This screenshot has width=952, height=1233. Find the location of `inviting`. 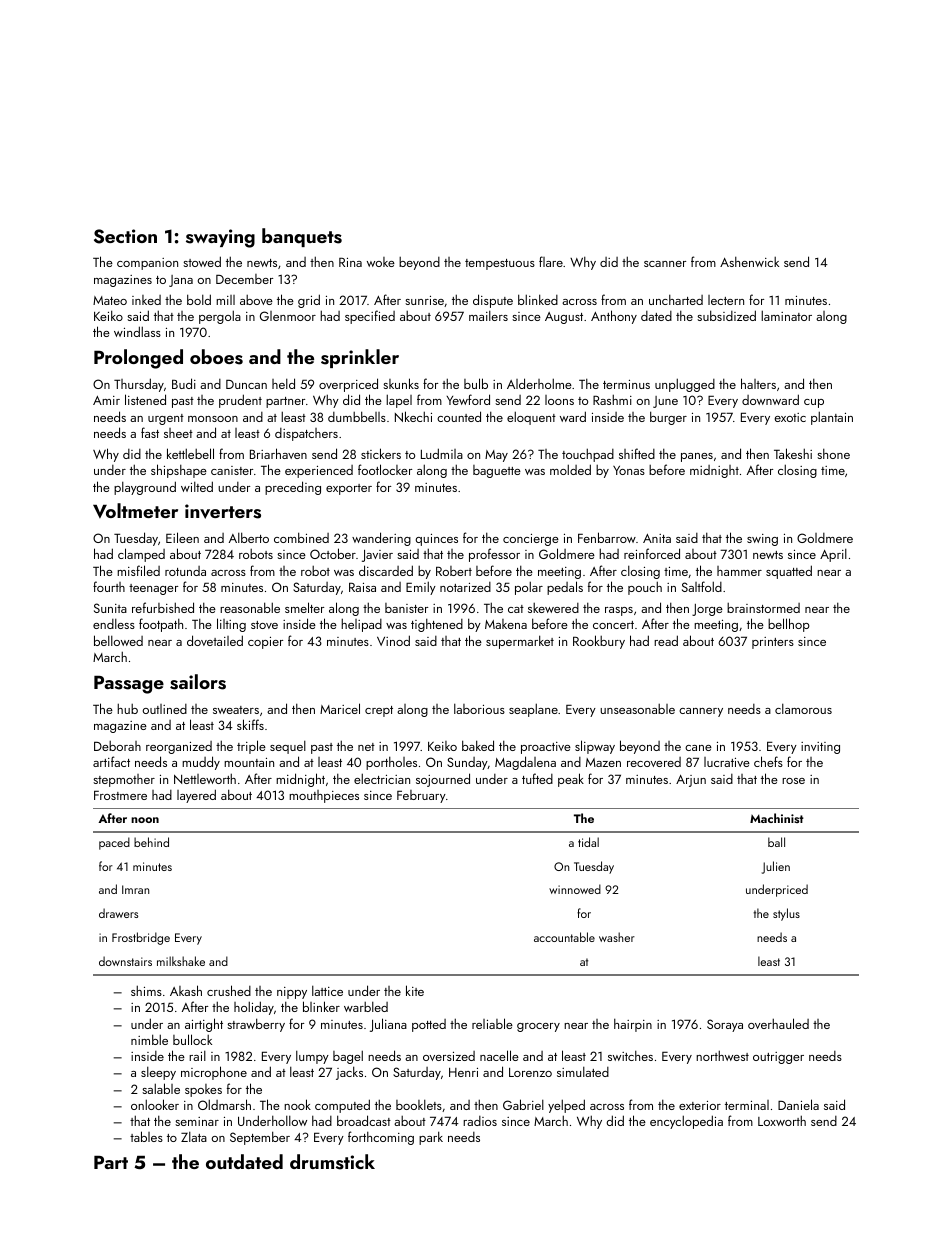

inviting is located at coordinates (820, 748).
